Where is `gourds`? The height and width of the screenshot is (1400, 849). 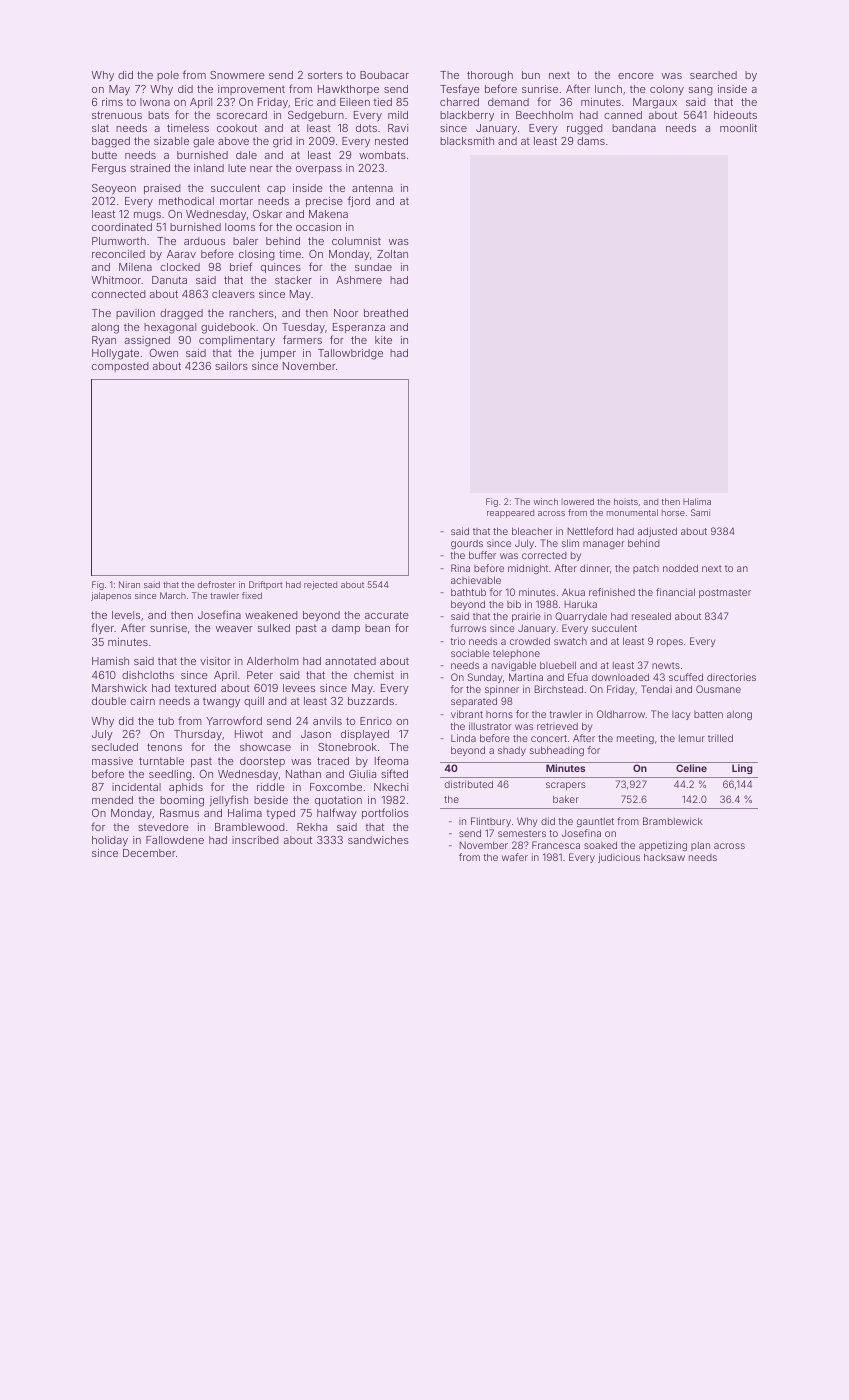
gourds is located at coordinates (467, 544).
